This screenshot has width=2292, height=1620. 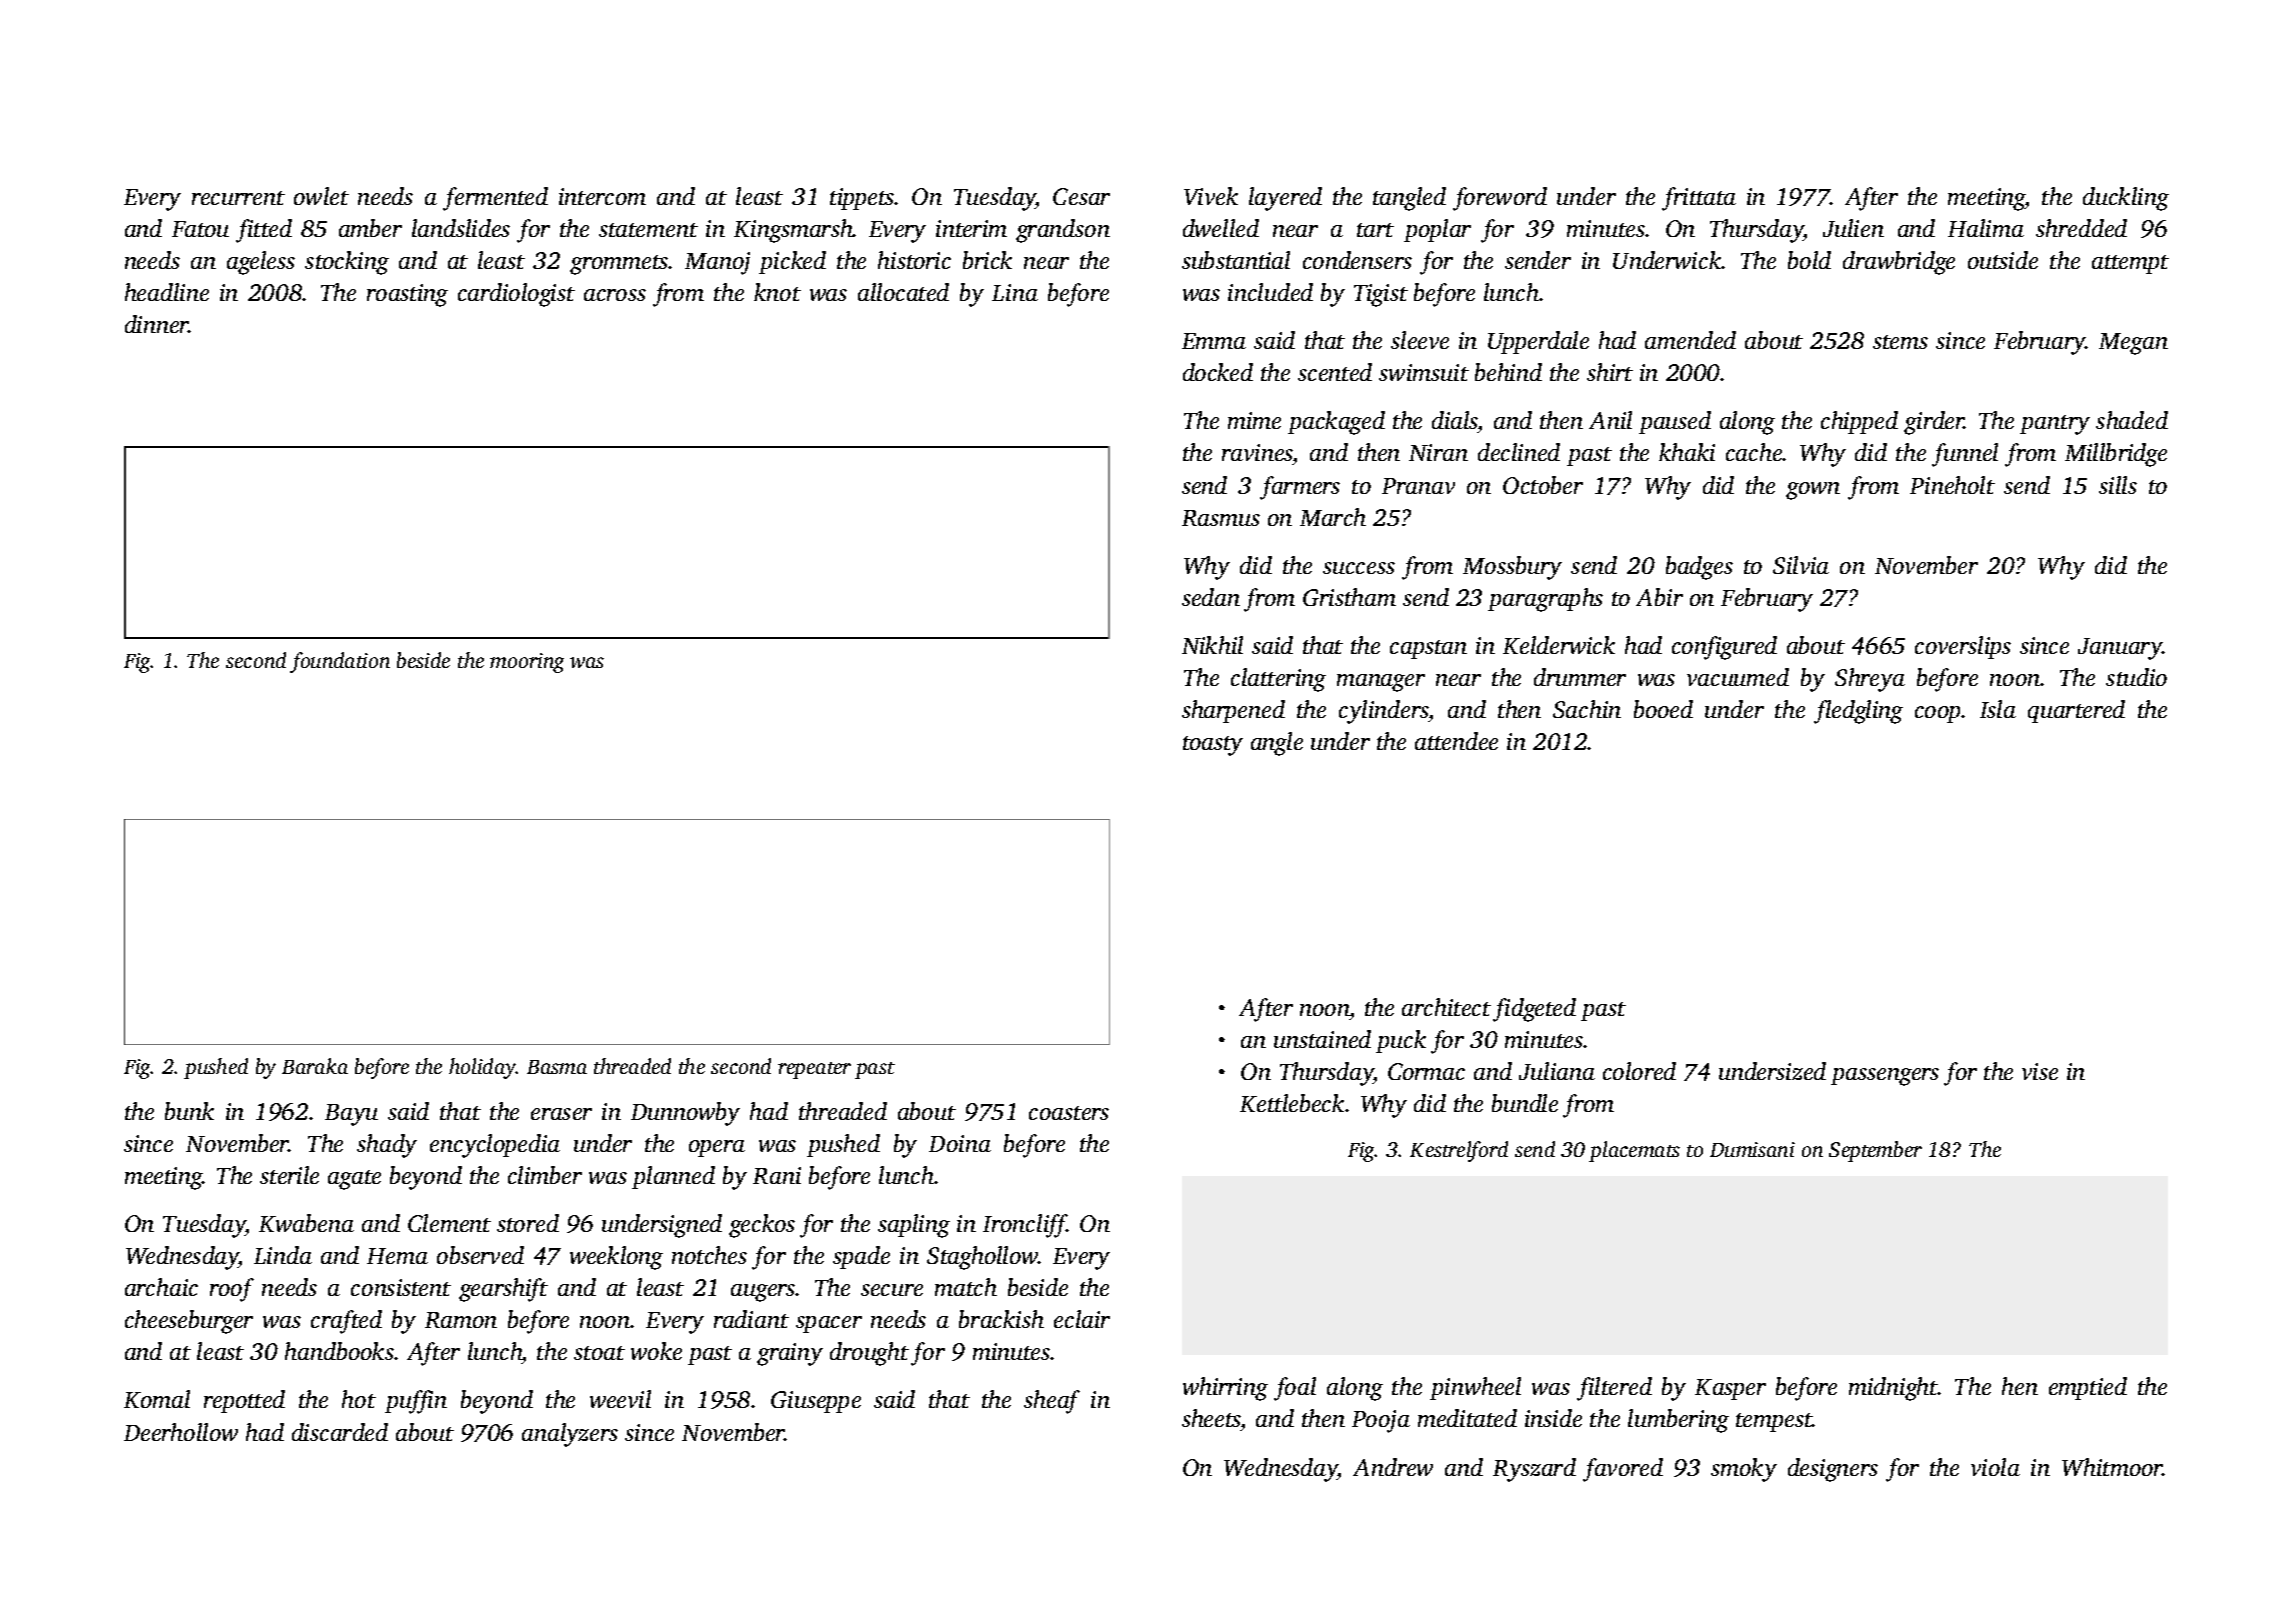 What do you see at coordinates (495, 199) in the screenshot?
I see `fermented` at bounding box center [495, 199].
